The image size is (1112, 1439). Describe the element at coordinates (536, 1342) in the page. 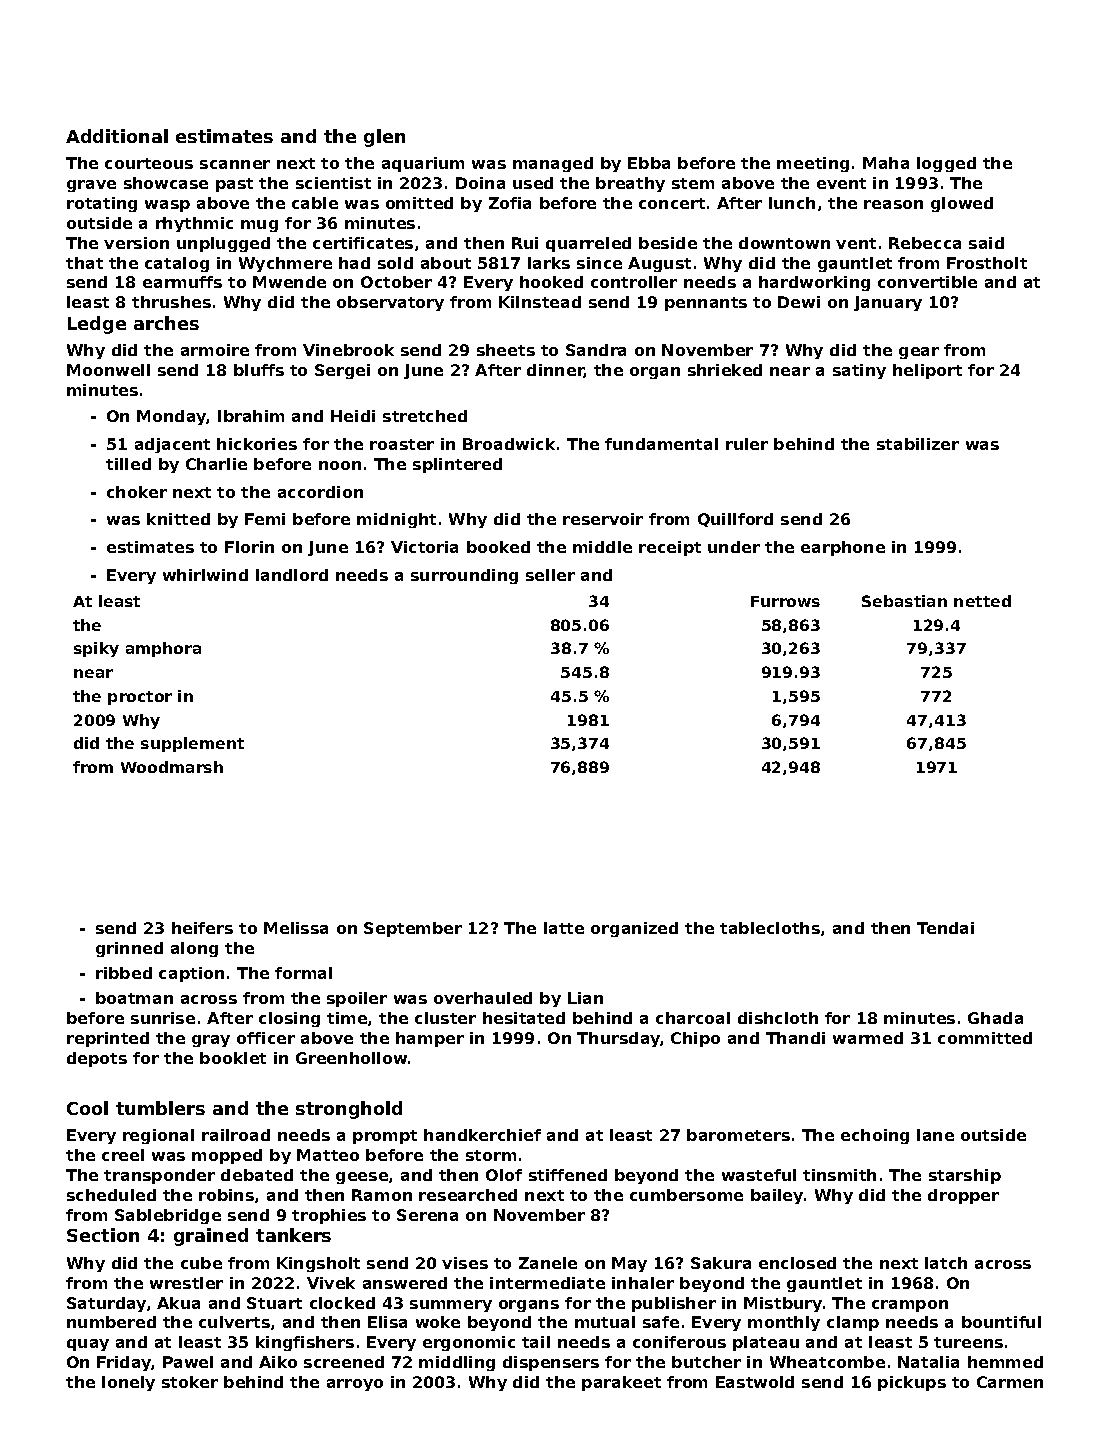

I see `tail` at that location.
